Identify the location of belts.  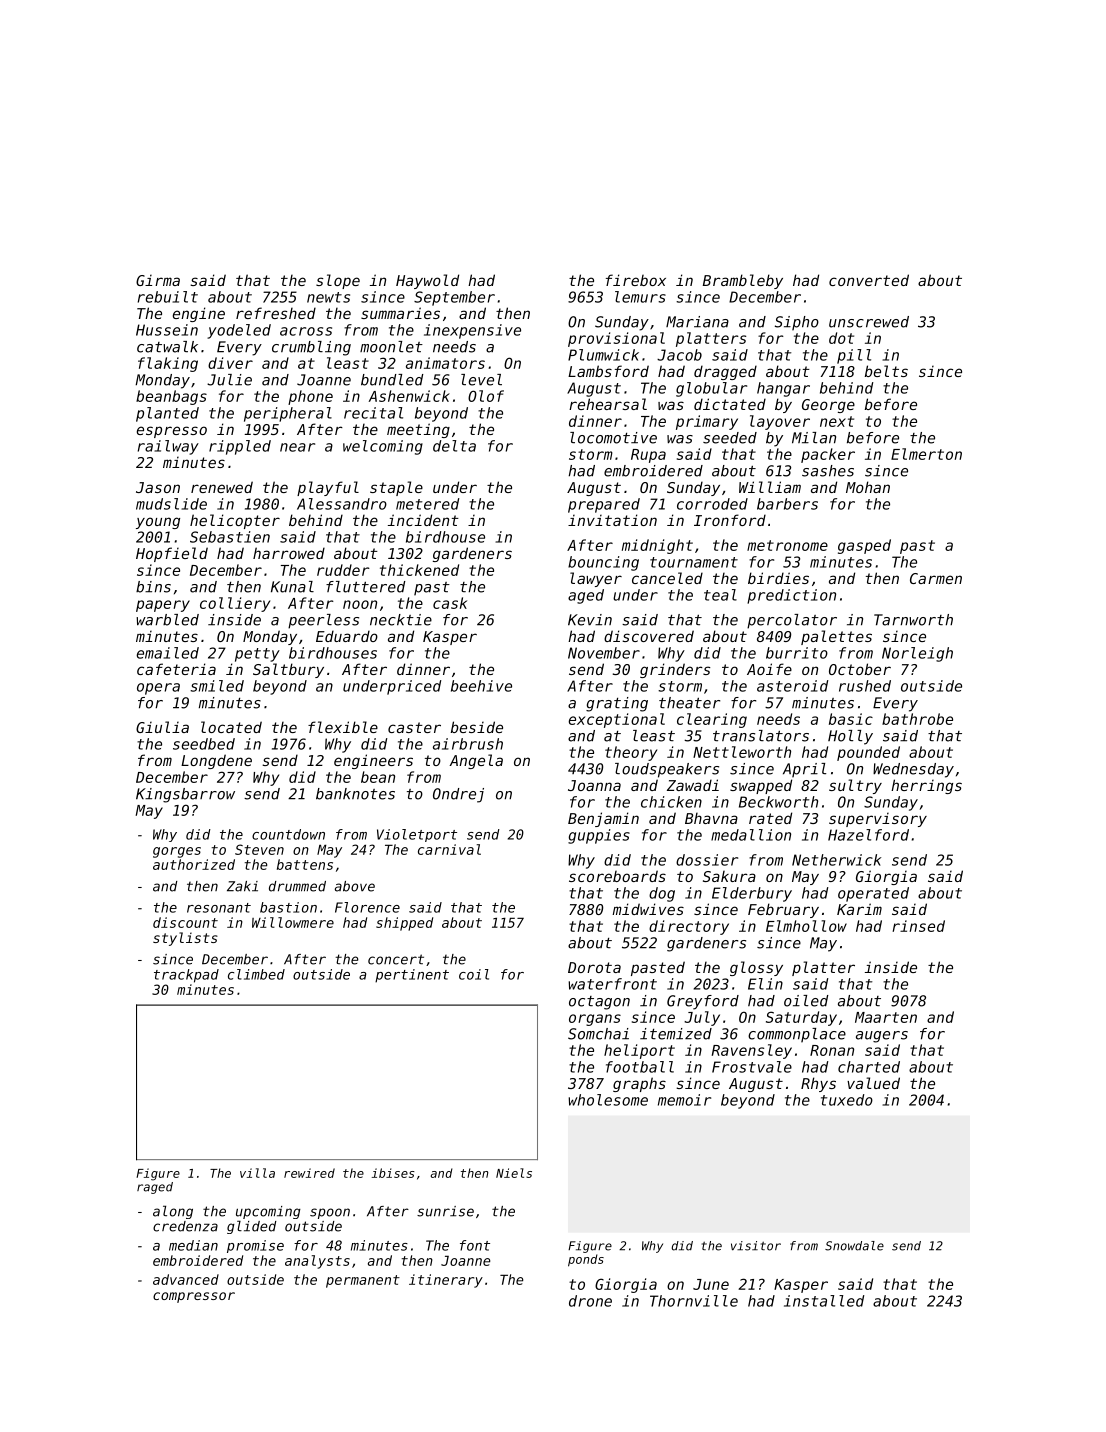
(886, 371).
